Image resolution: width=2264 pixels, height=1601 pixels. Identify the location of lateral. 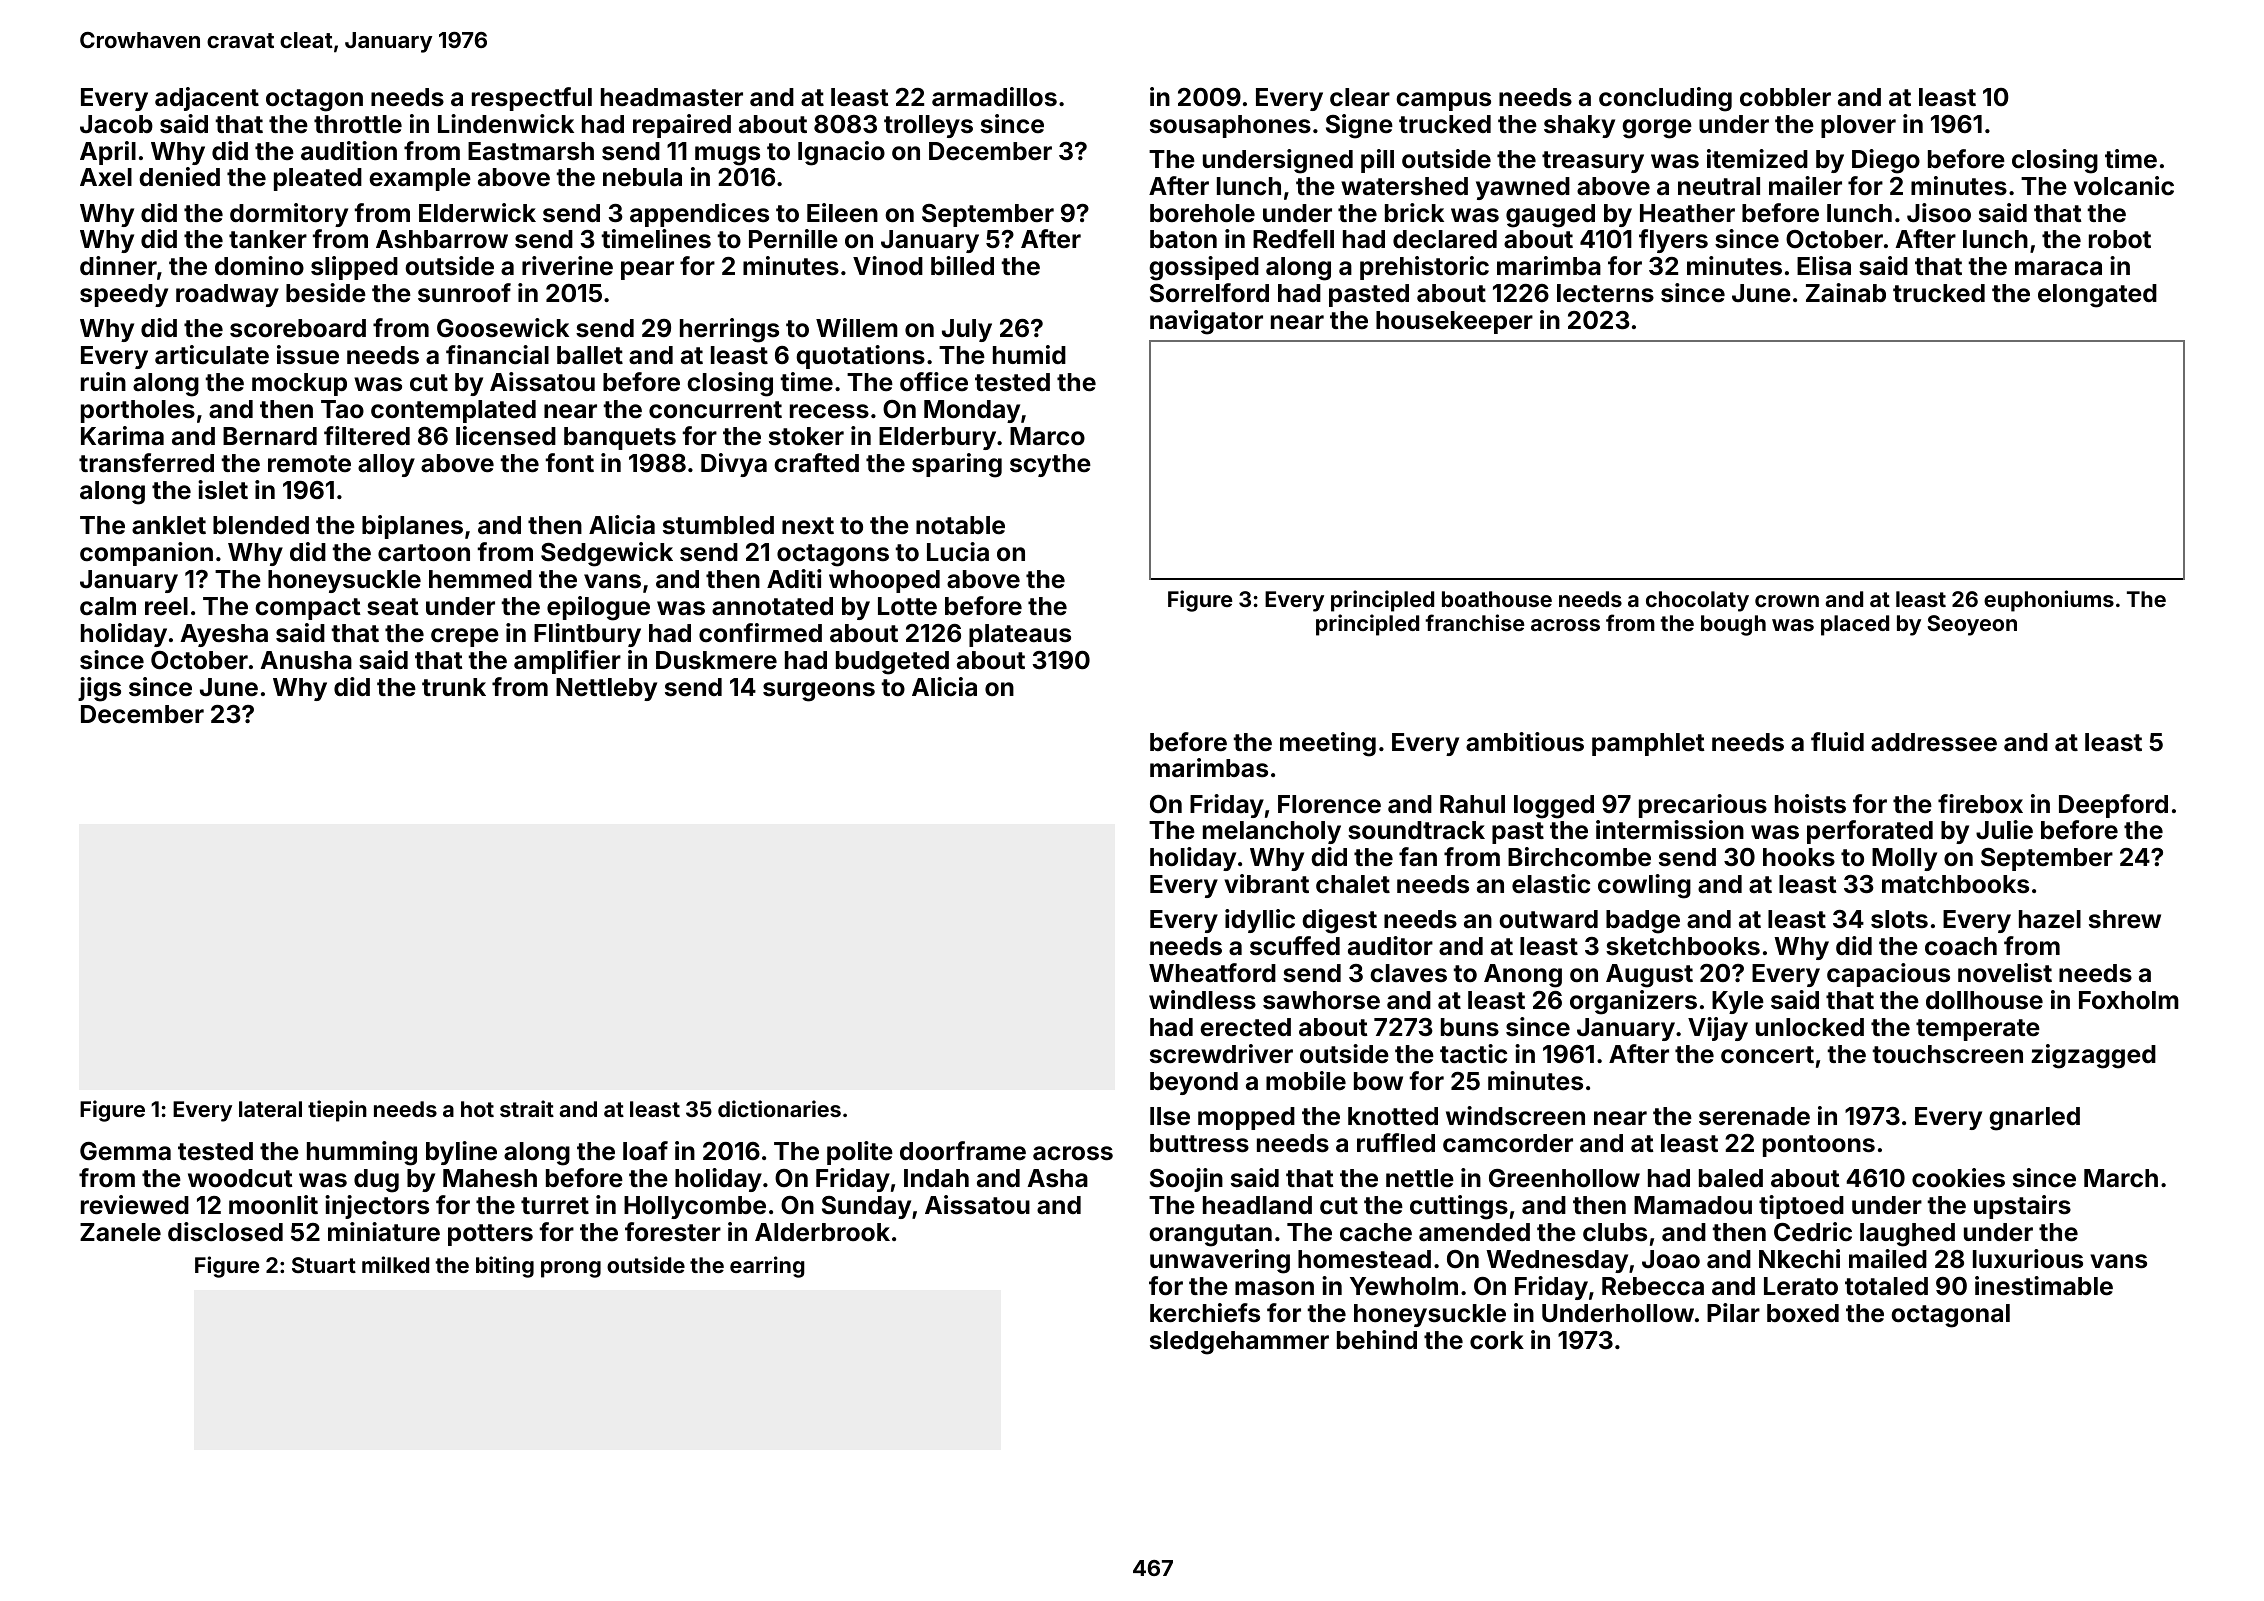
(270, 1109).
